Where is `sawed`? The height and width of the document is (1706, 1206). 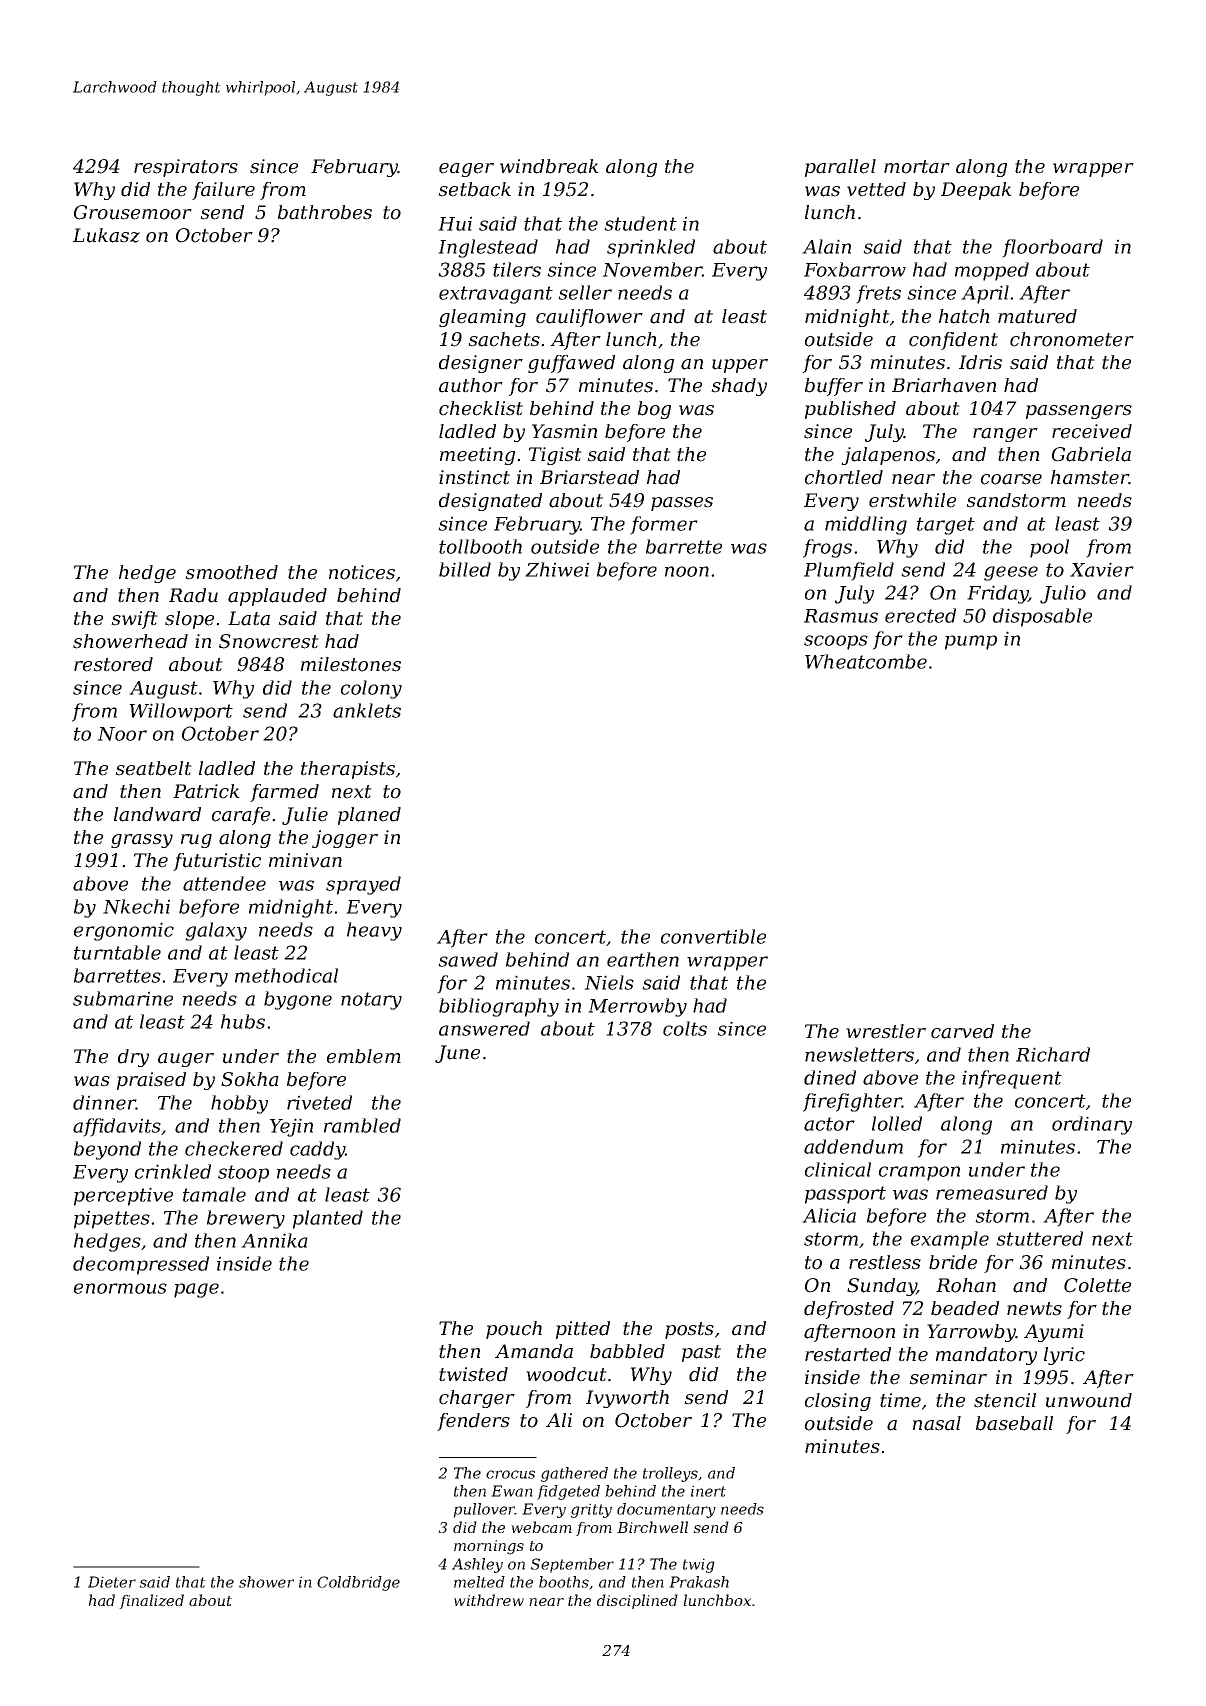
sawed is located at coordinates (468, 959).
